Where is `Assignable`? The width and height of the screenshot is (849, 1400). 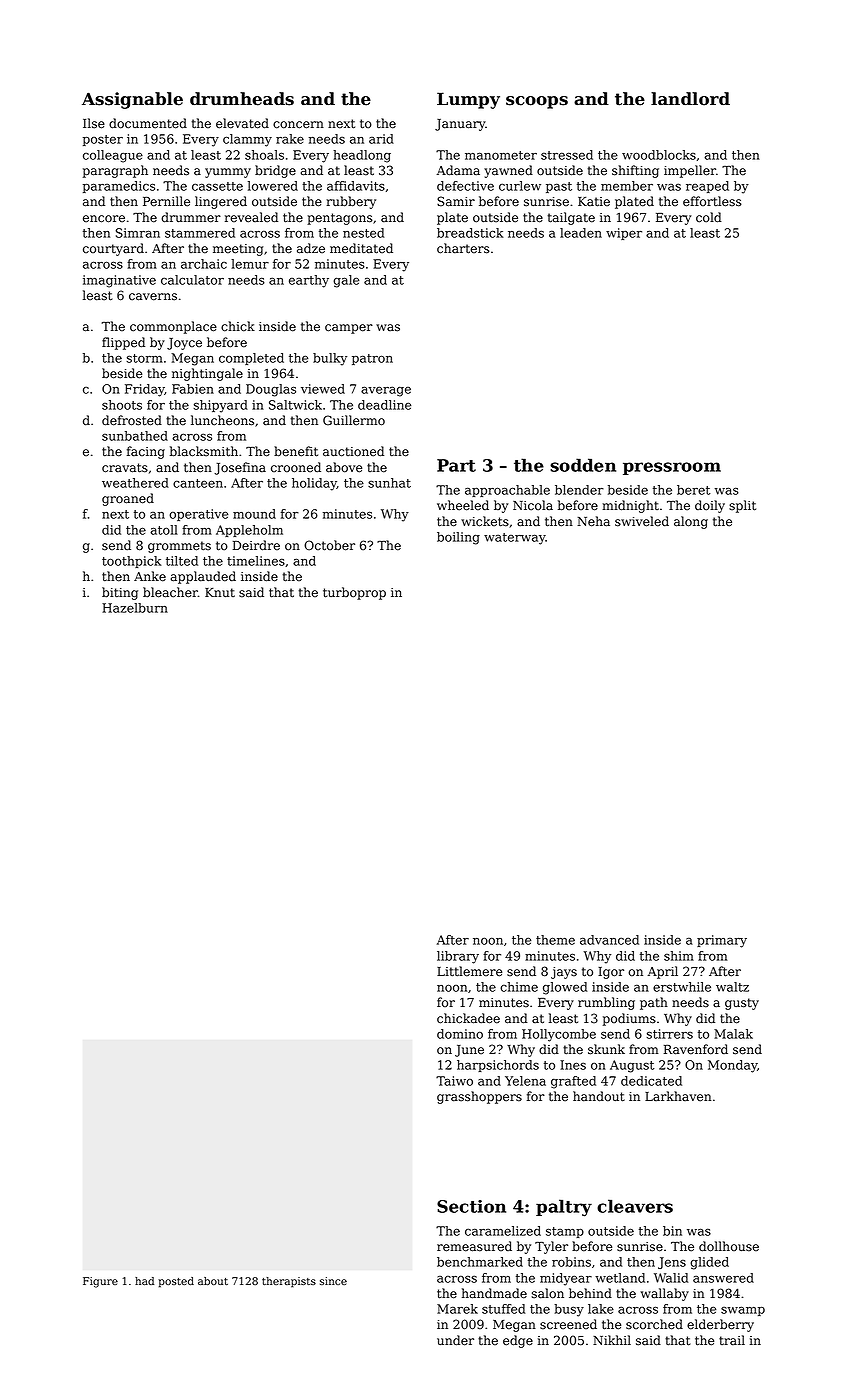
Assignable is located at coordinates (132, 100).
